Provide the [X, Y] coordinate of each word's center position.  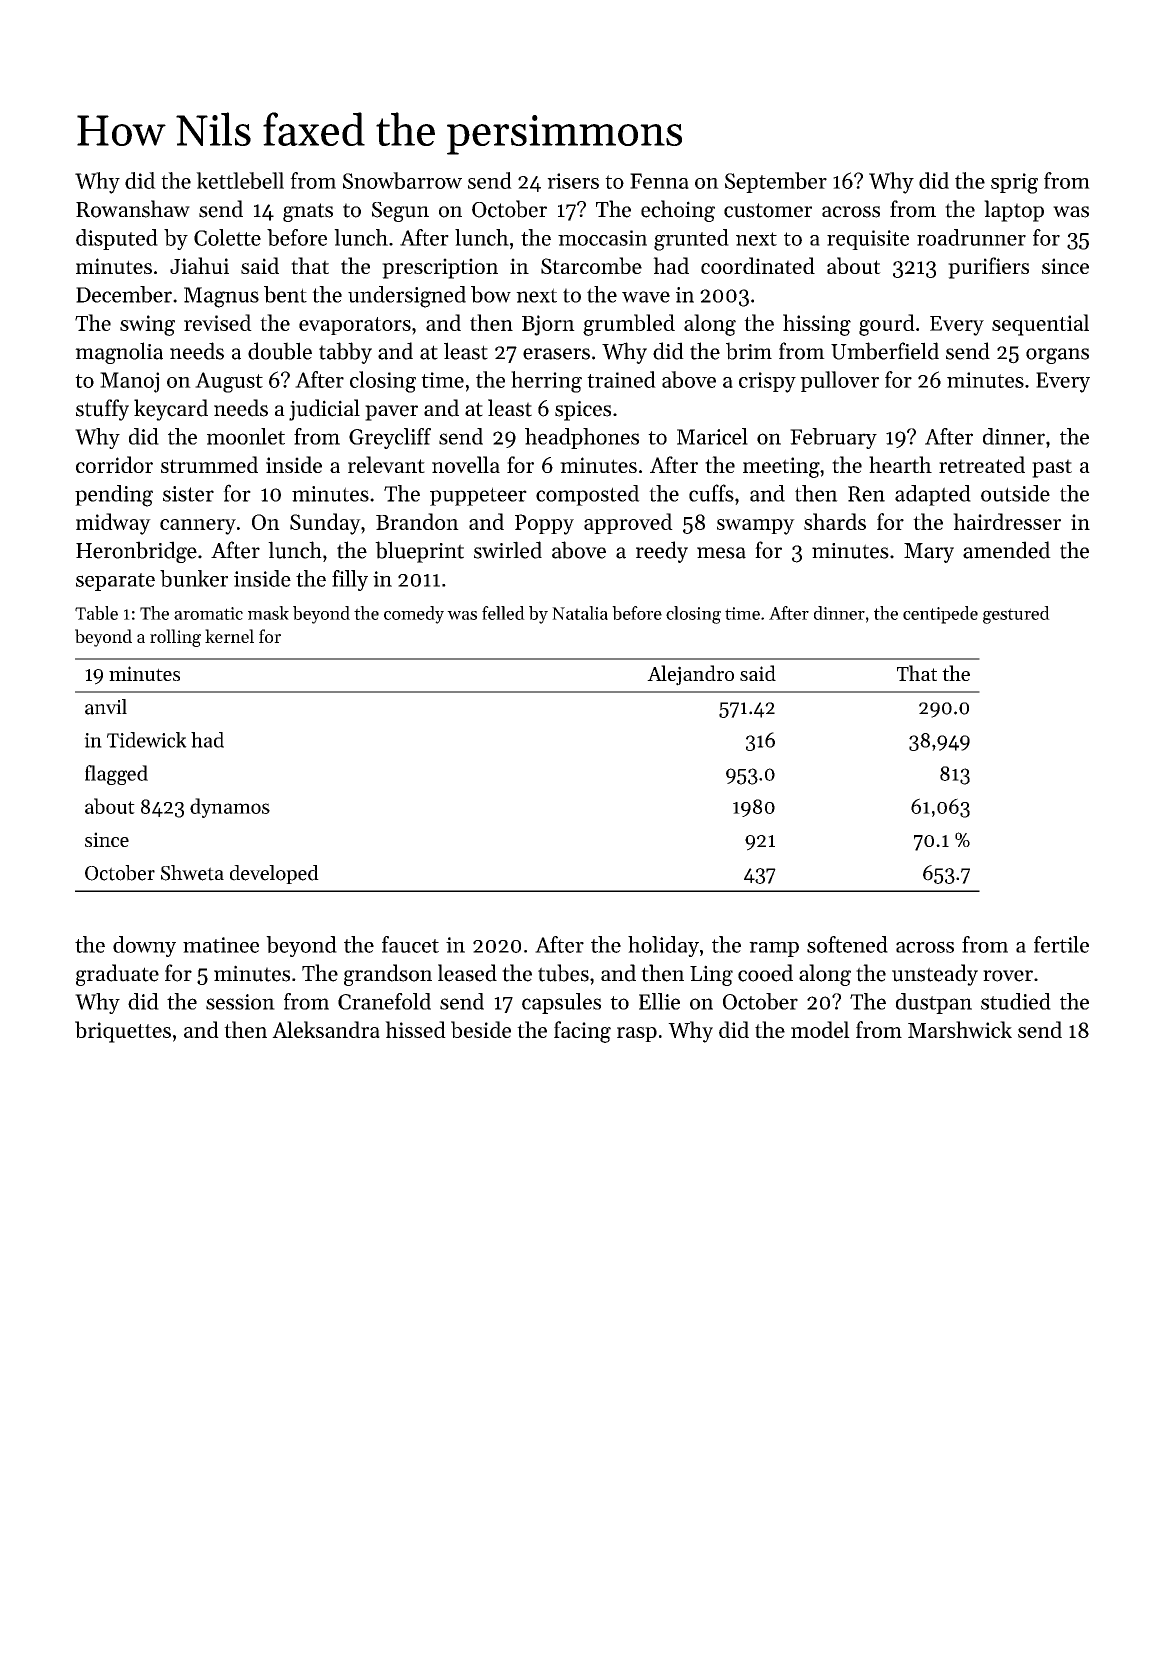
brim [749, 351]
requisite [868, 240]
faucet [410, 944]
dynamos [230, 808]
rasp [637, 1034]
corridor [114, 464]
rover [1008, 976]
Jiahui [199, 265]
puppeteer [478, 496]
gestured [1016, 615]
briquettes [123, 1032]
